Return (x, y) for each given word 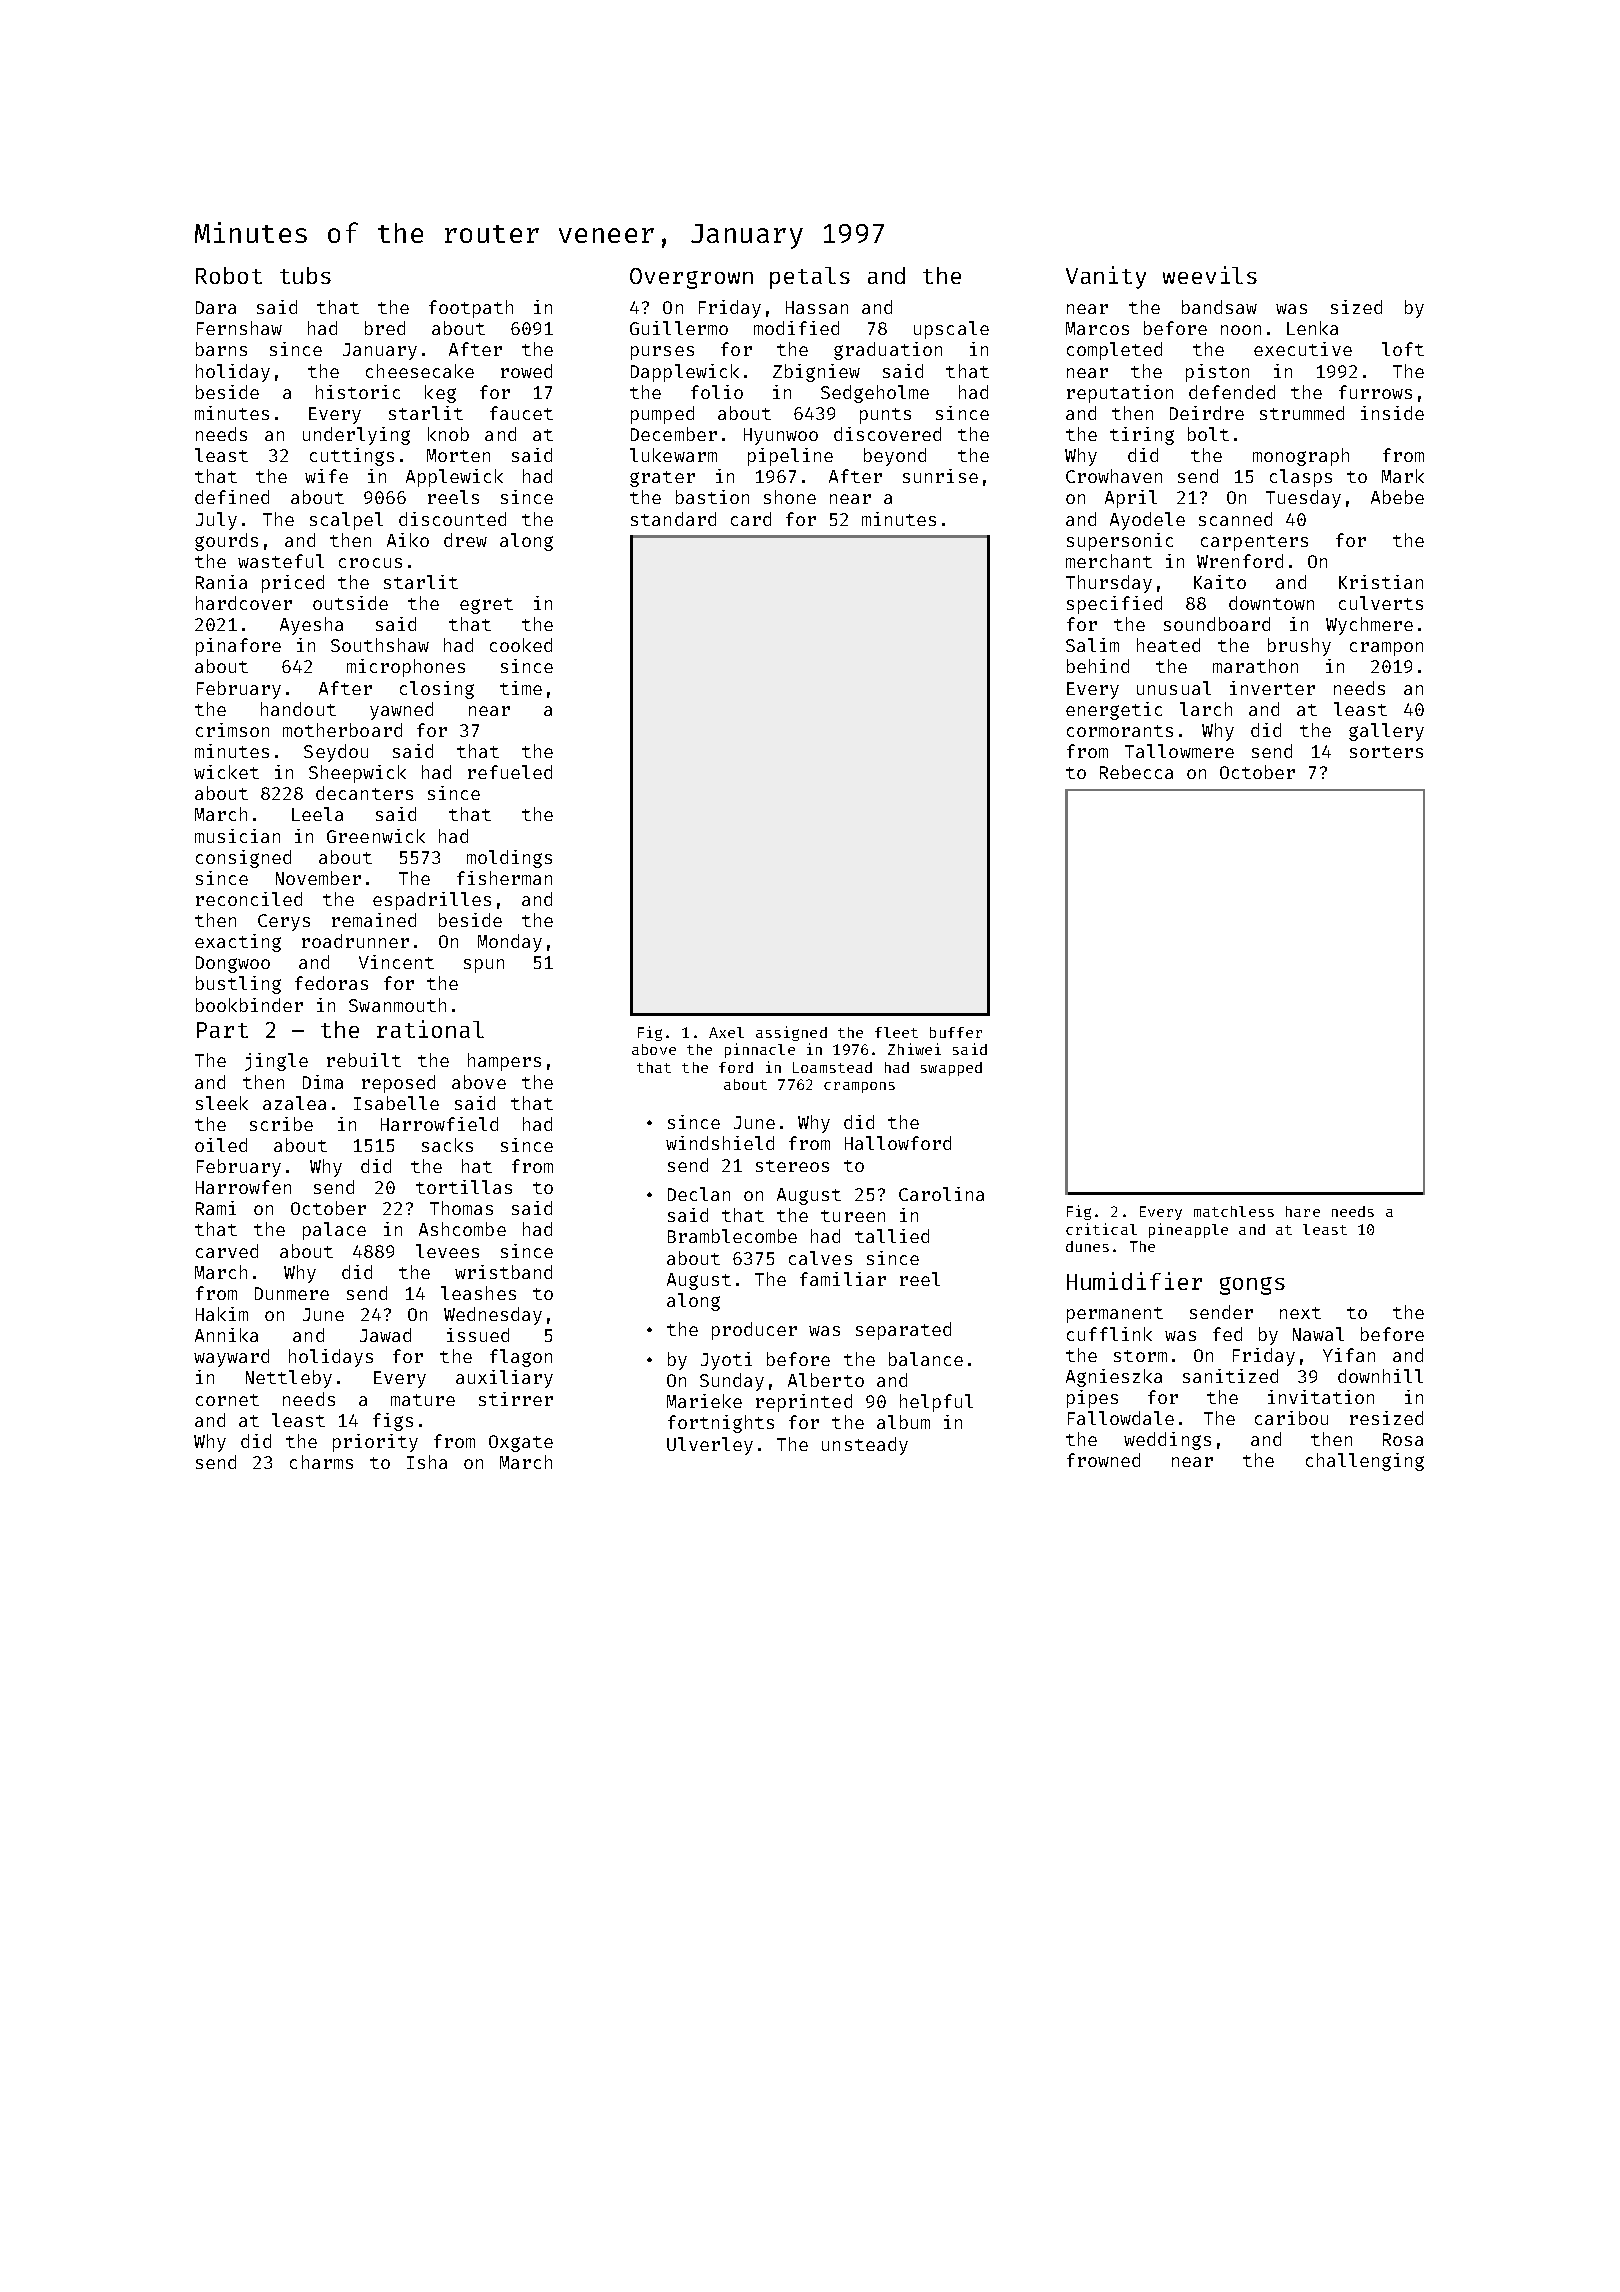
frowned (1103, 1460)
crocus (370, 563)
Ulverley (710, 1446)
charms (321, 1462)
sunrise (940, 476)
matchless (1234, 1211)
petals (810, 278)
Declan (699, 1194)
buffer (956, 1032)
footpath (471, 309)
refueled (510, 772)
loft (1403, 349)
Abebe (1397, 497)
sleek (222, 1103)
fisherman (504, 878)
